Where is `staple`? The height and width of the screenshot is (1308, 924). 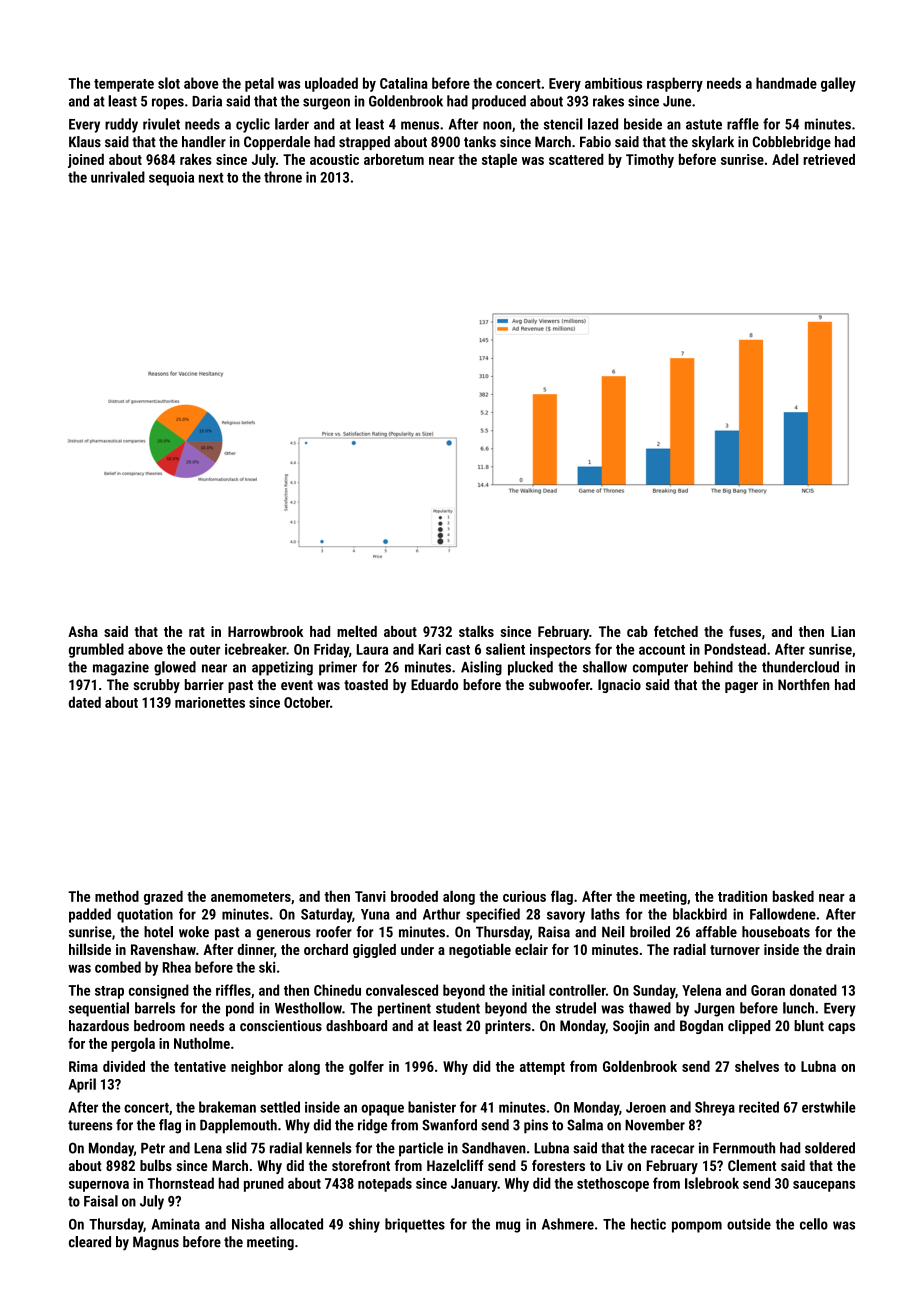
staple is located at coordinates (499, 160).
